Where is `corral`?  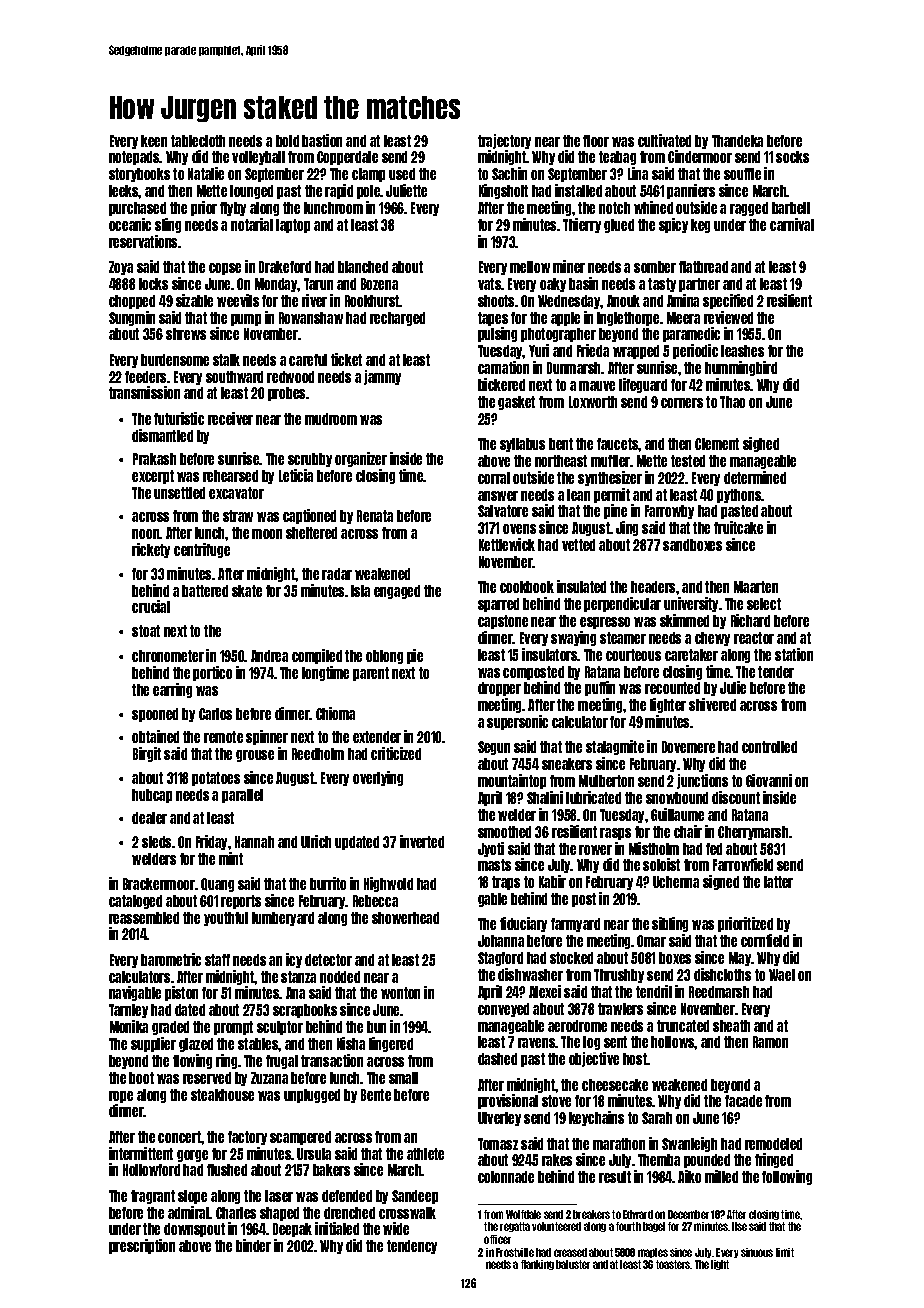 corral is located at coordinates (494, 478).
